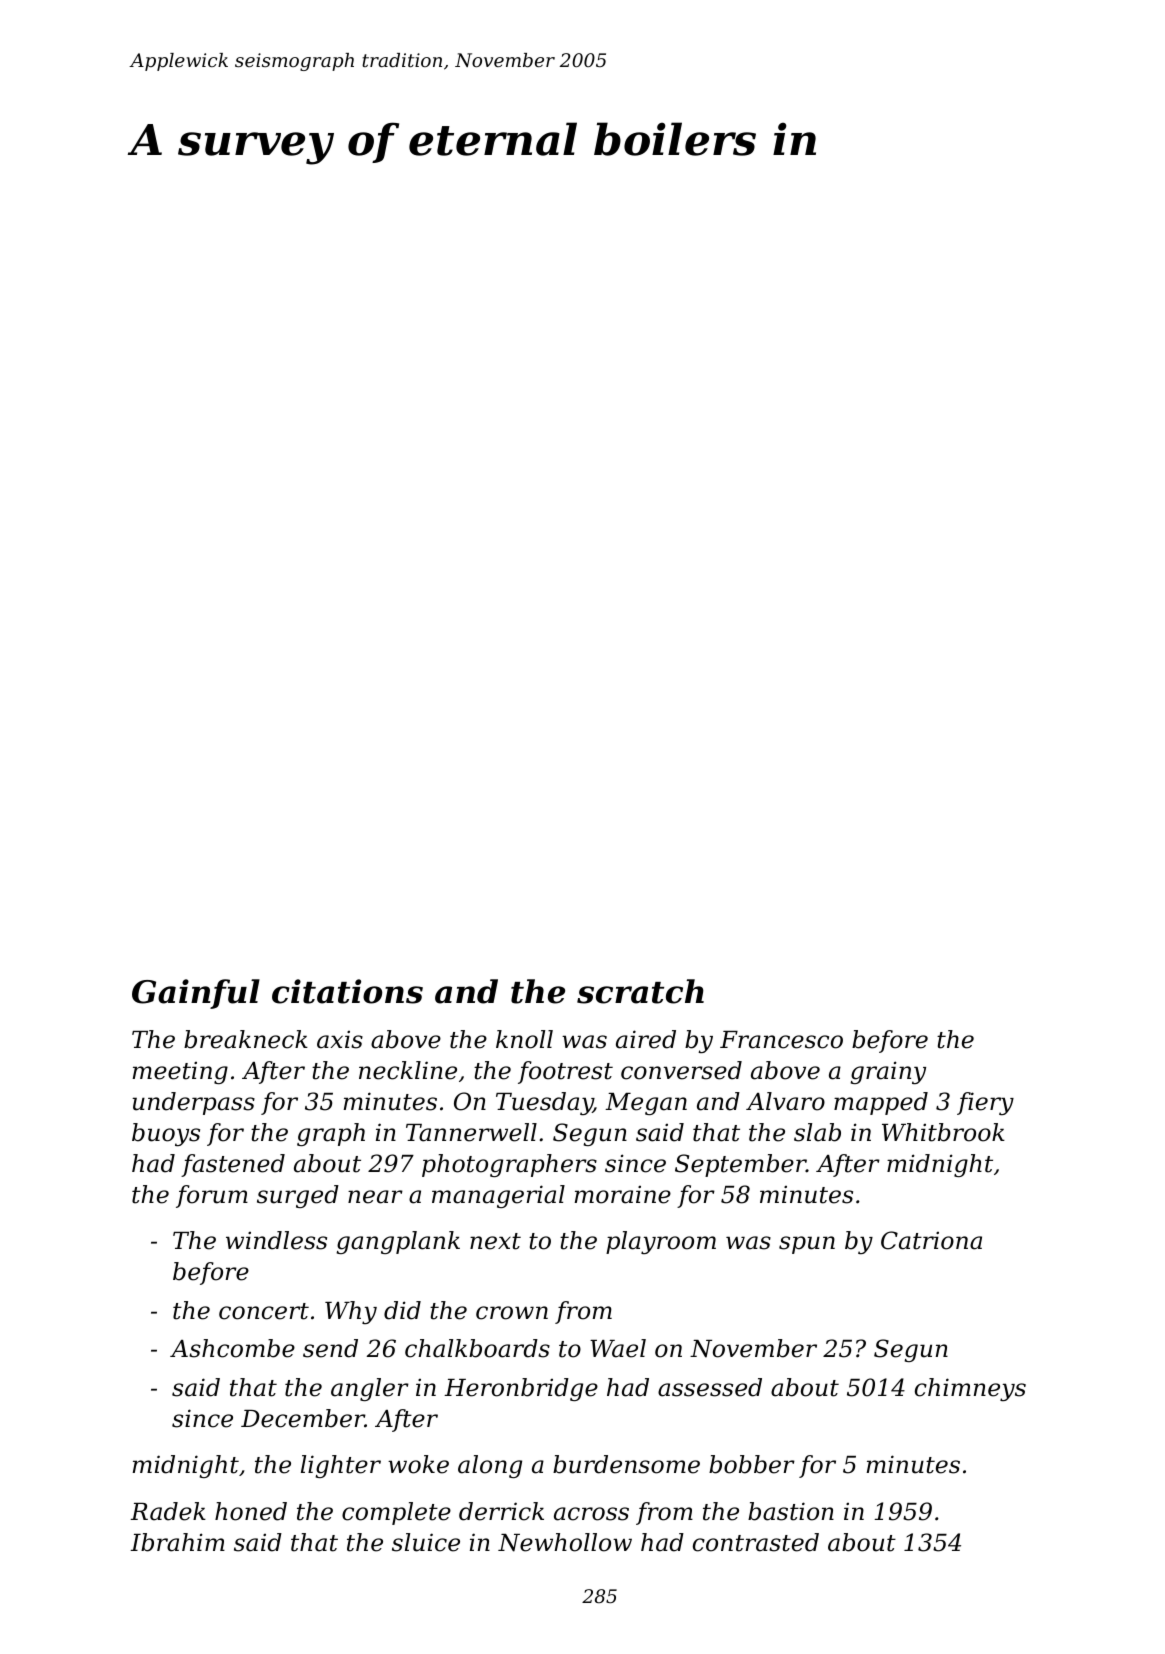  I want to click on citations, so click(347, 991).
